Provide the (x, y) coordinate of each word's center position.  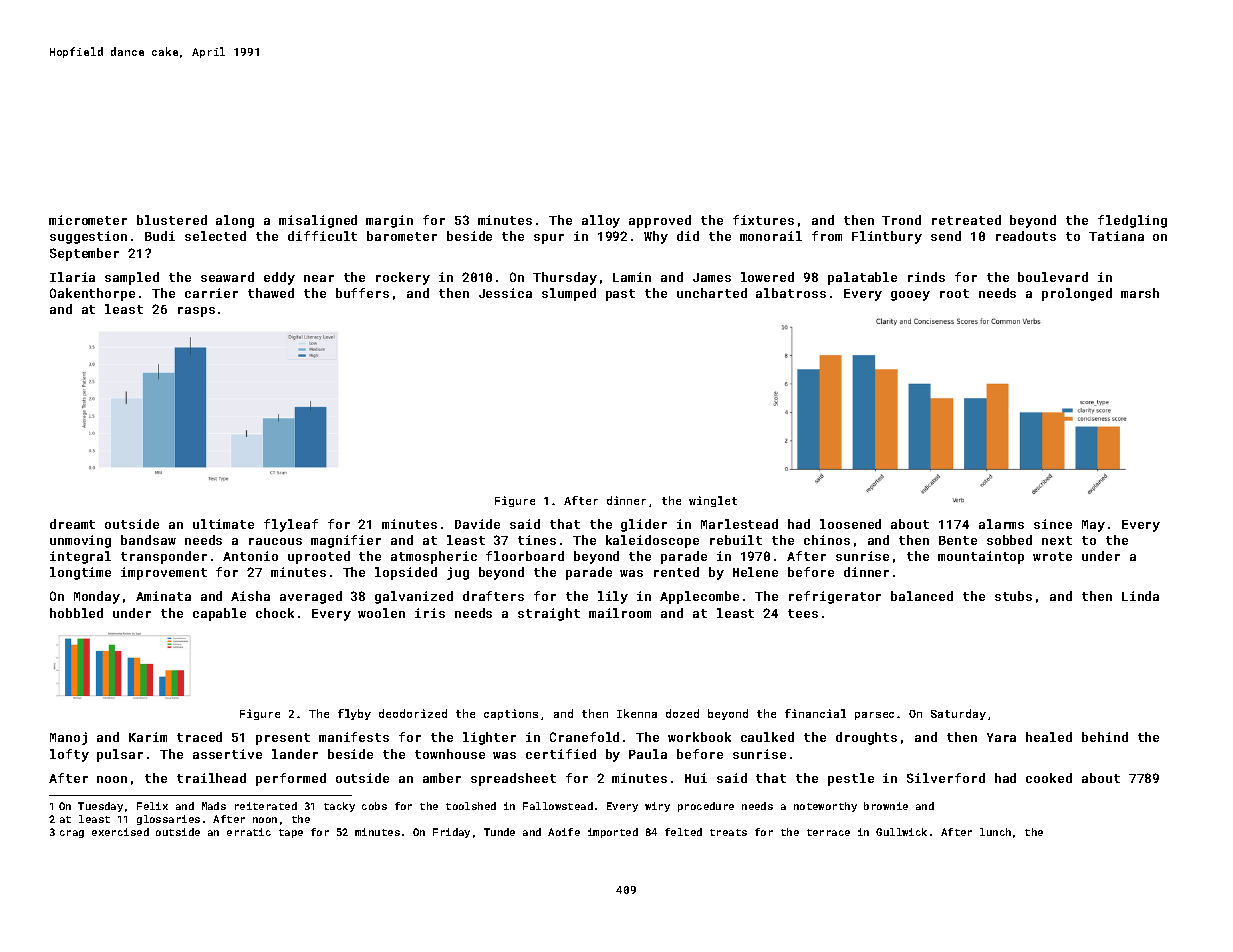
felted (683, 832)
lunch (995, 832)
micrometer (88, 220)
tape (291, 833)
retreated (966, 220)
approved (660, 221)
